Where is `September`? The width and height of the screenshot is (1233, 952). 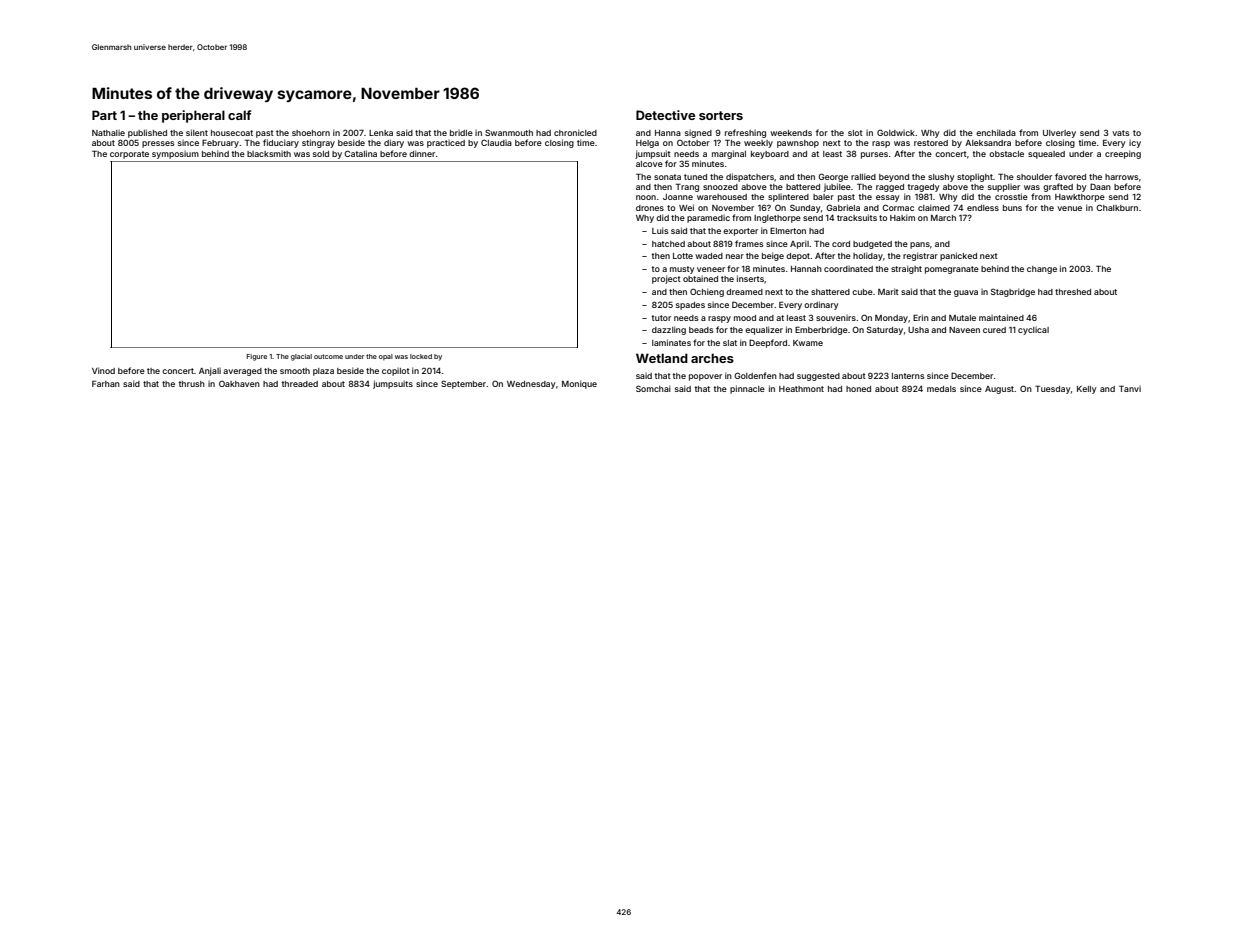
September is located at coordinates (464, 384).
